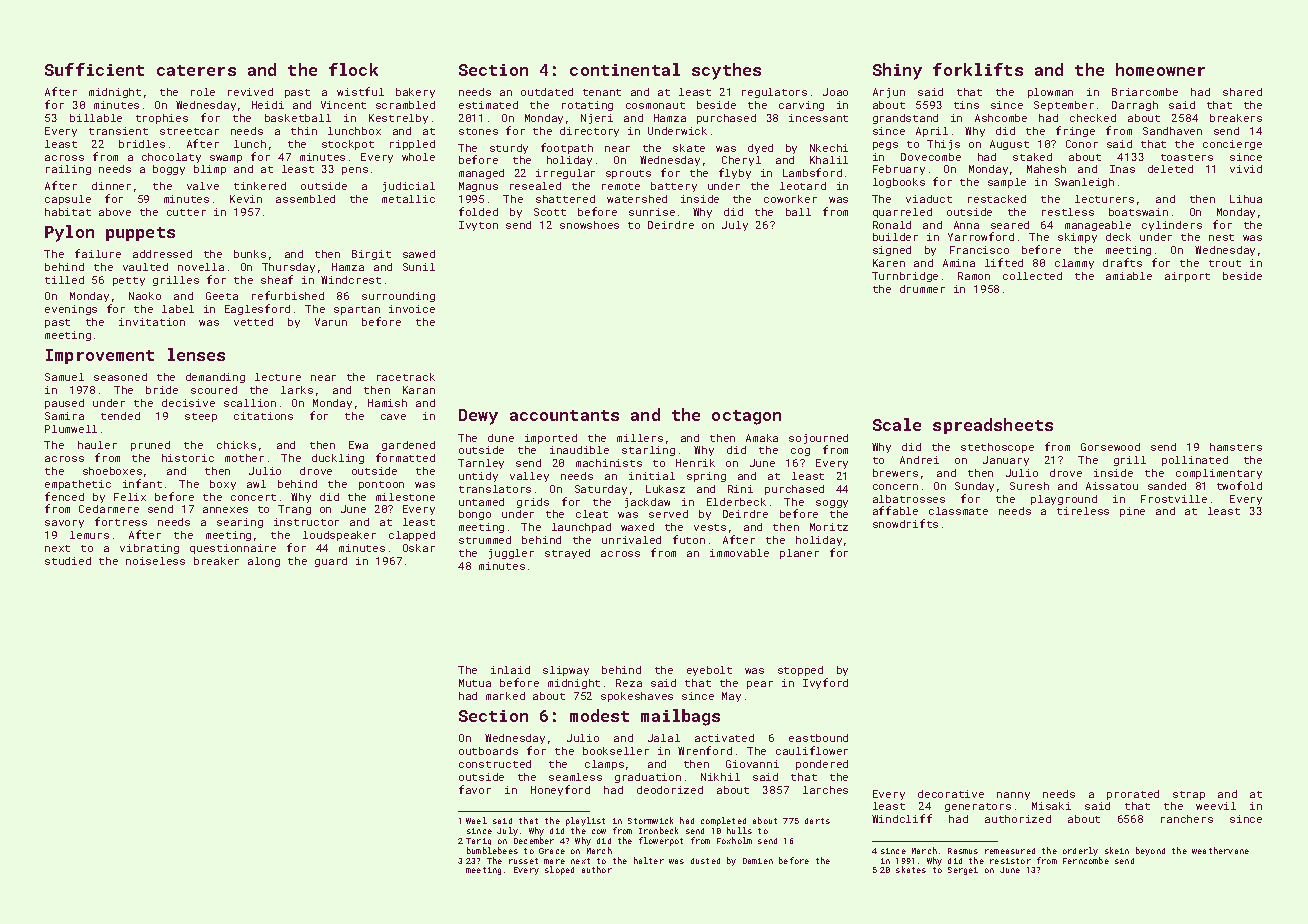  Describe the element at coordinates (1195, 461) in the screenshot. I see `pollinated` at that location.
